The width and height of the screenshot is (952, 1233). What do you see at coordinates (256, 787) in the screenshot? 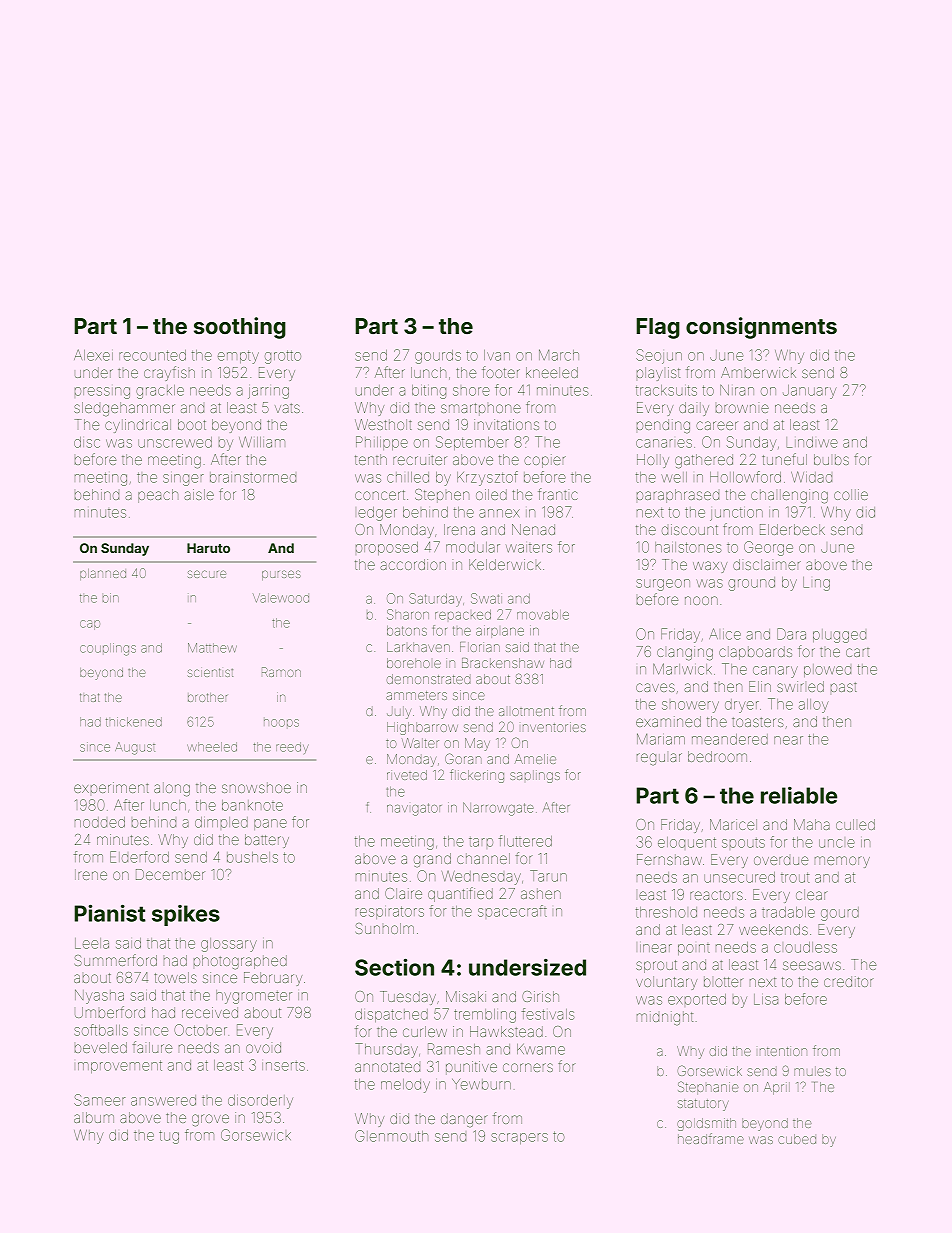
I see `snowshoe` at bounding box center [256, 787].
